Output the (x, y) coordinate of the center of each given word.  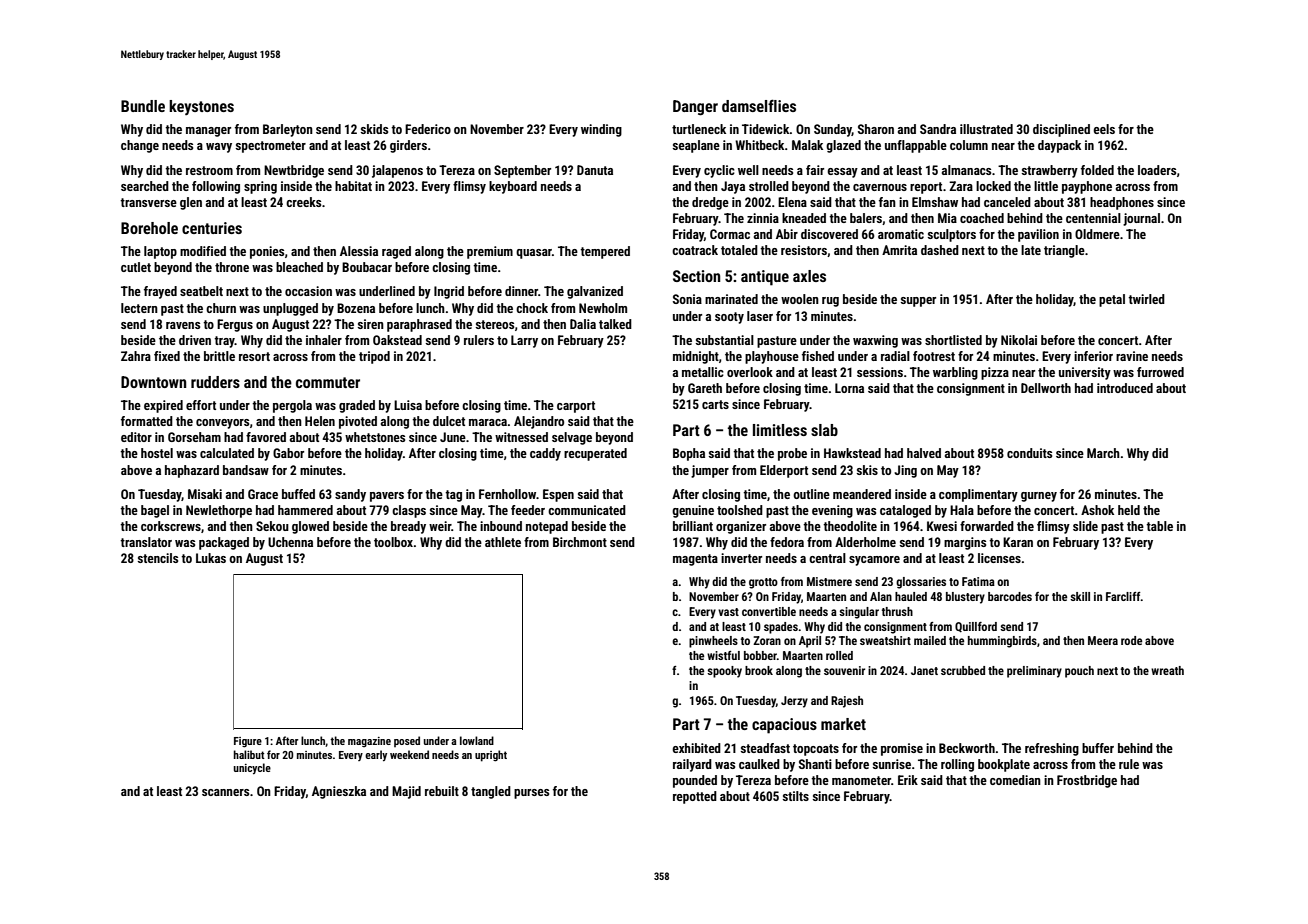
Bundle (143, 106)
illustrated (986, 129)
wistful (723, 655)
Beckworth (967, 748)
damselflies (759, 105)
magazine (369, 742)
